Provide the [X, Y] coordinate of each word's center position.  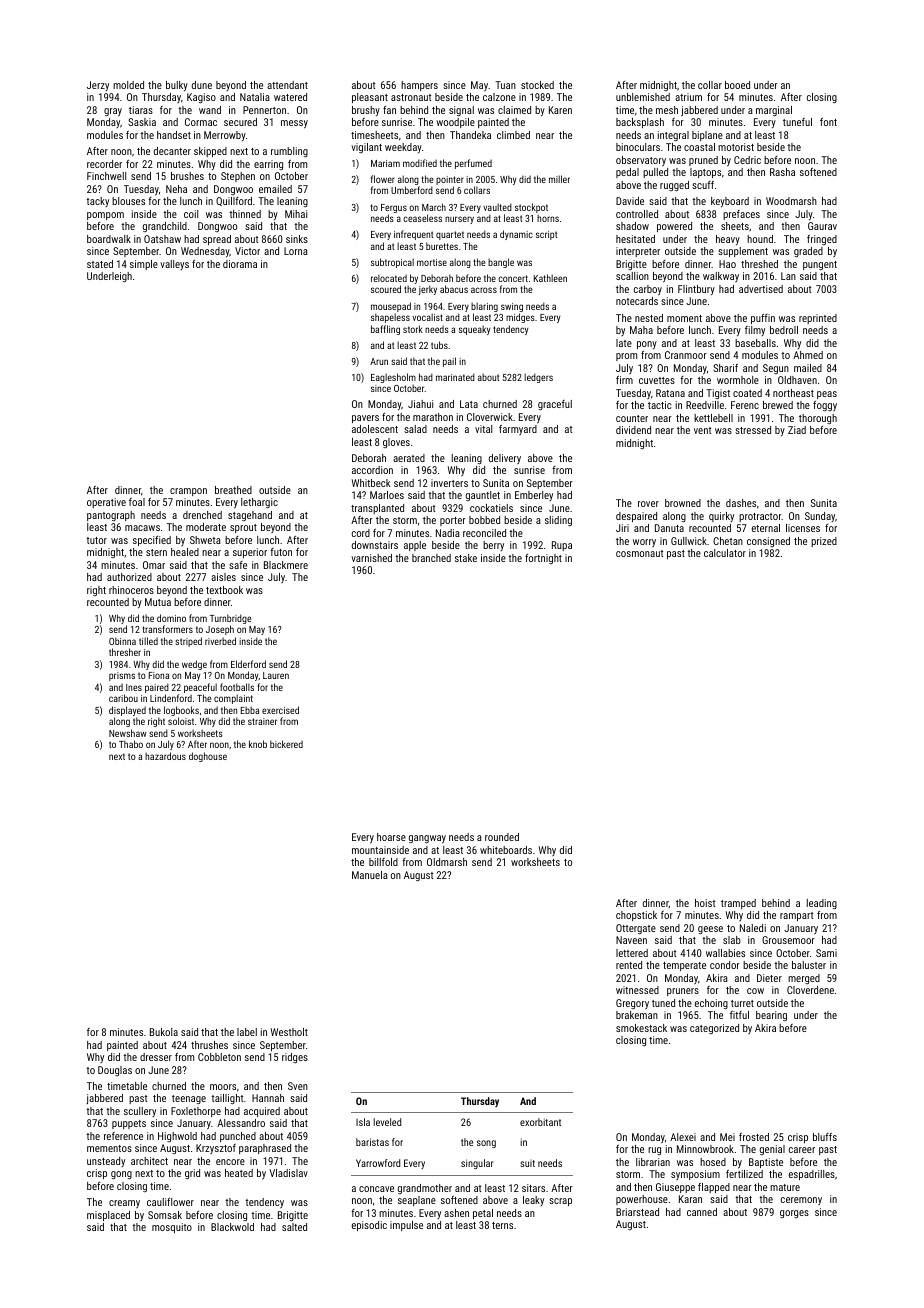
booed [737, 85]
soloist [181, 721]
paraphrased [265, 1149]
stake [466, 558]
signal [461, 111]
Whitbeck [371, 483]
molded [128, 85]
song [486, 1144]
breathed [233, 490]
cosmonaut [639, 553]
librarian [653, 1162]
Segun [776, 369]
